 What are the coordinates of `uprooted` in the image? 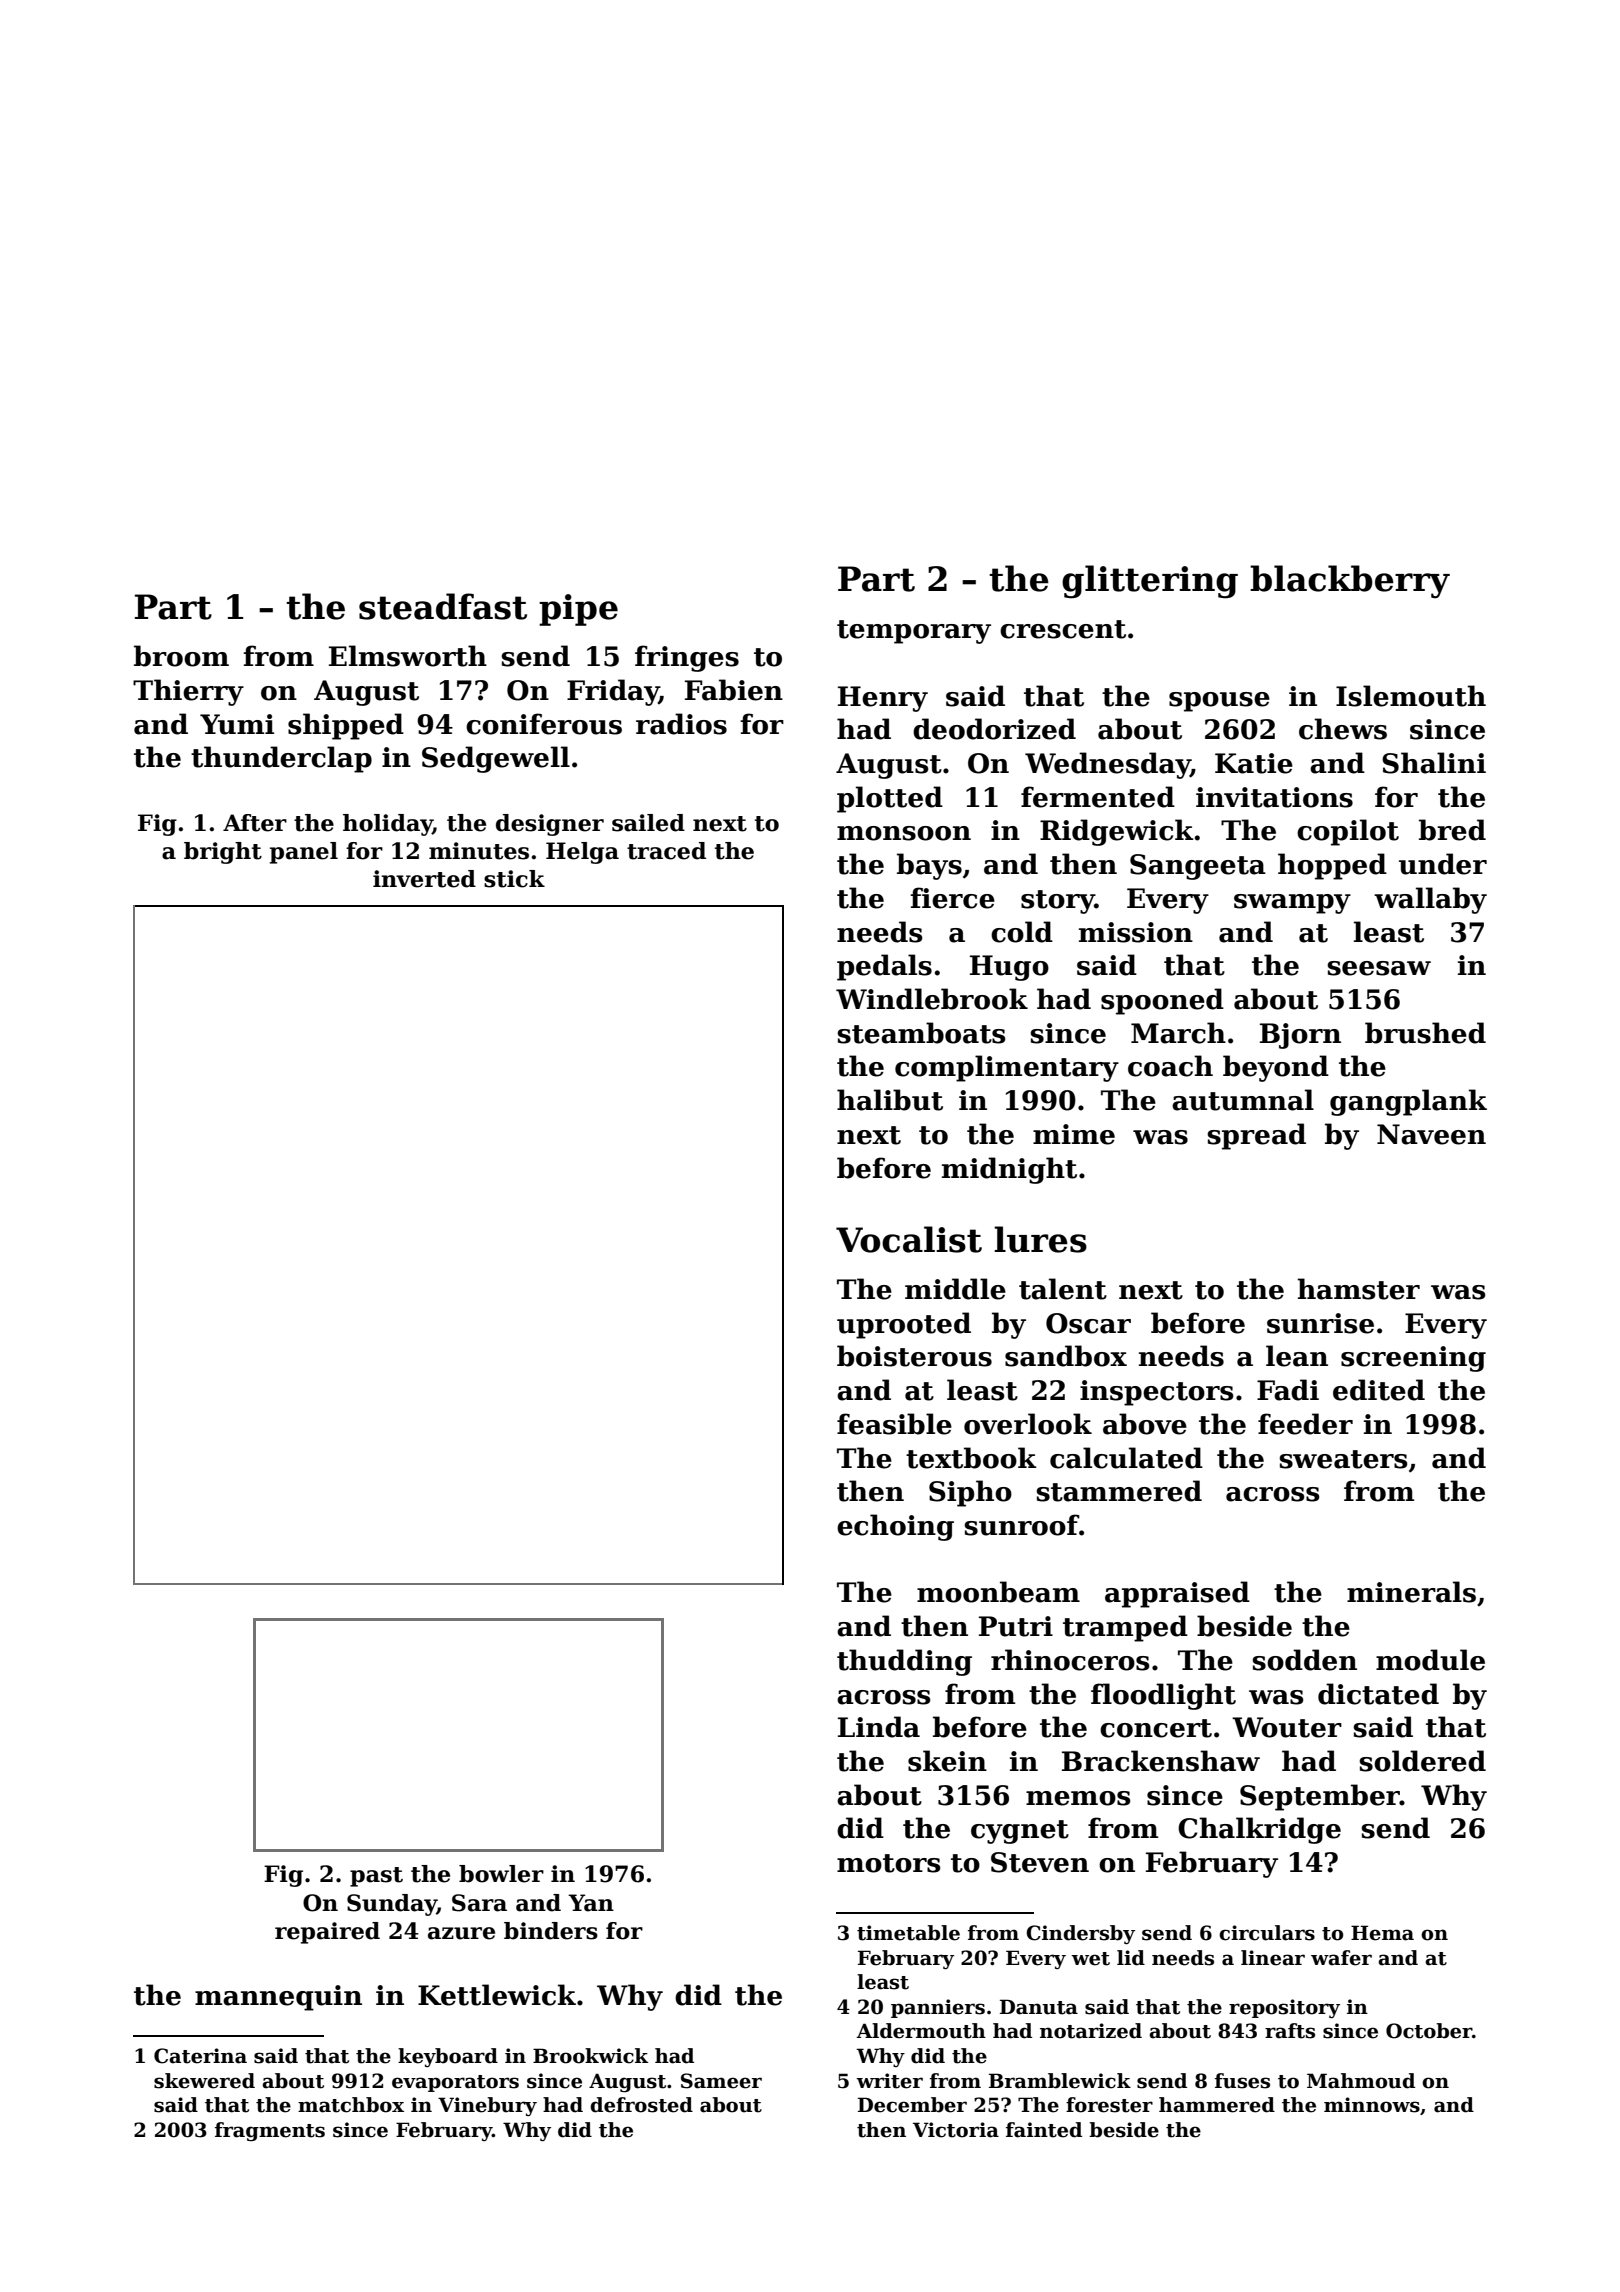 It's located at (904, 1325).
